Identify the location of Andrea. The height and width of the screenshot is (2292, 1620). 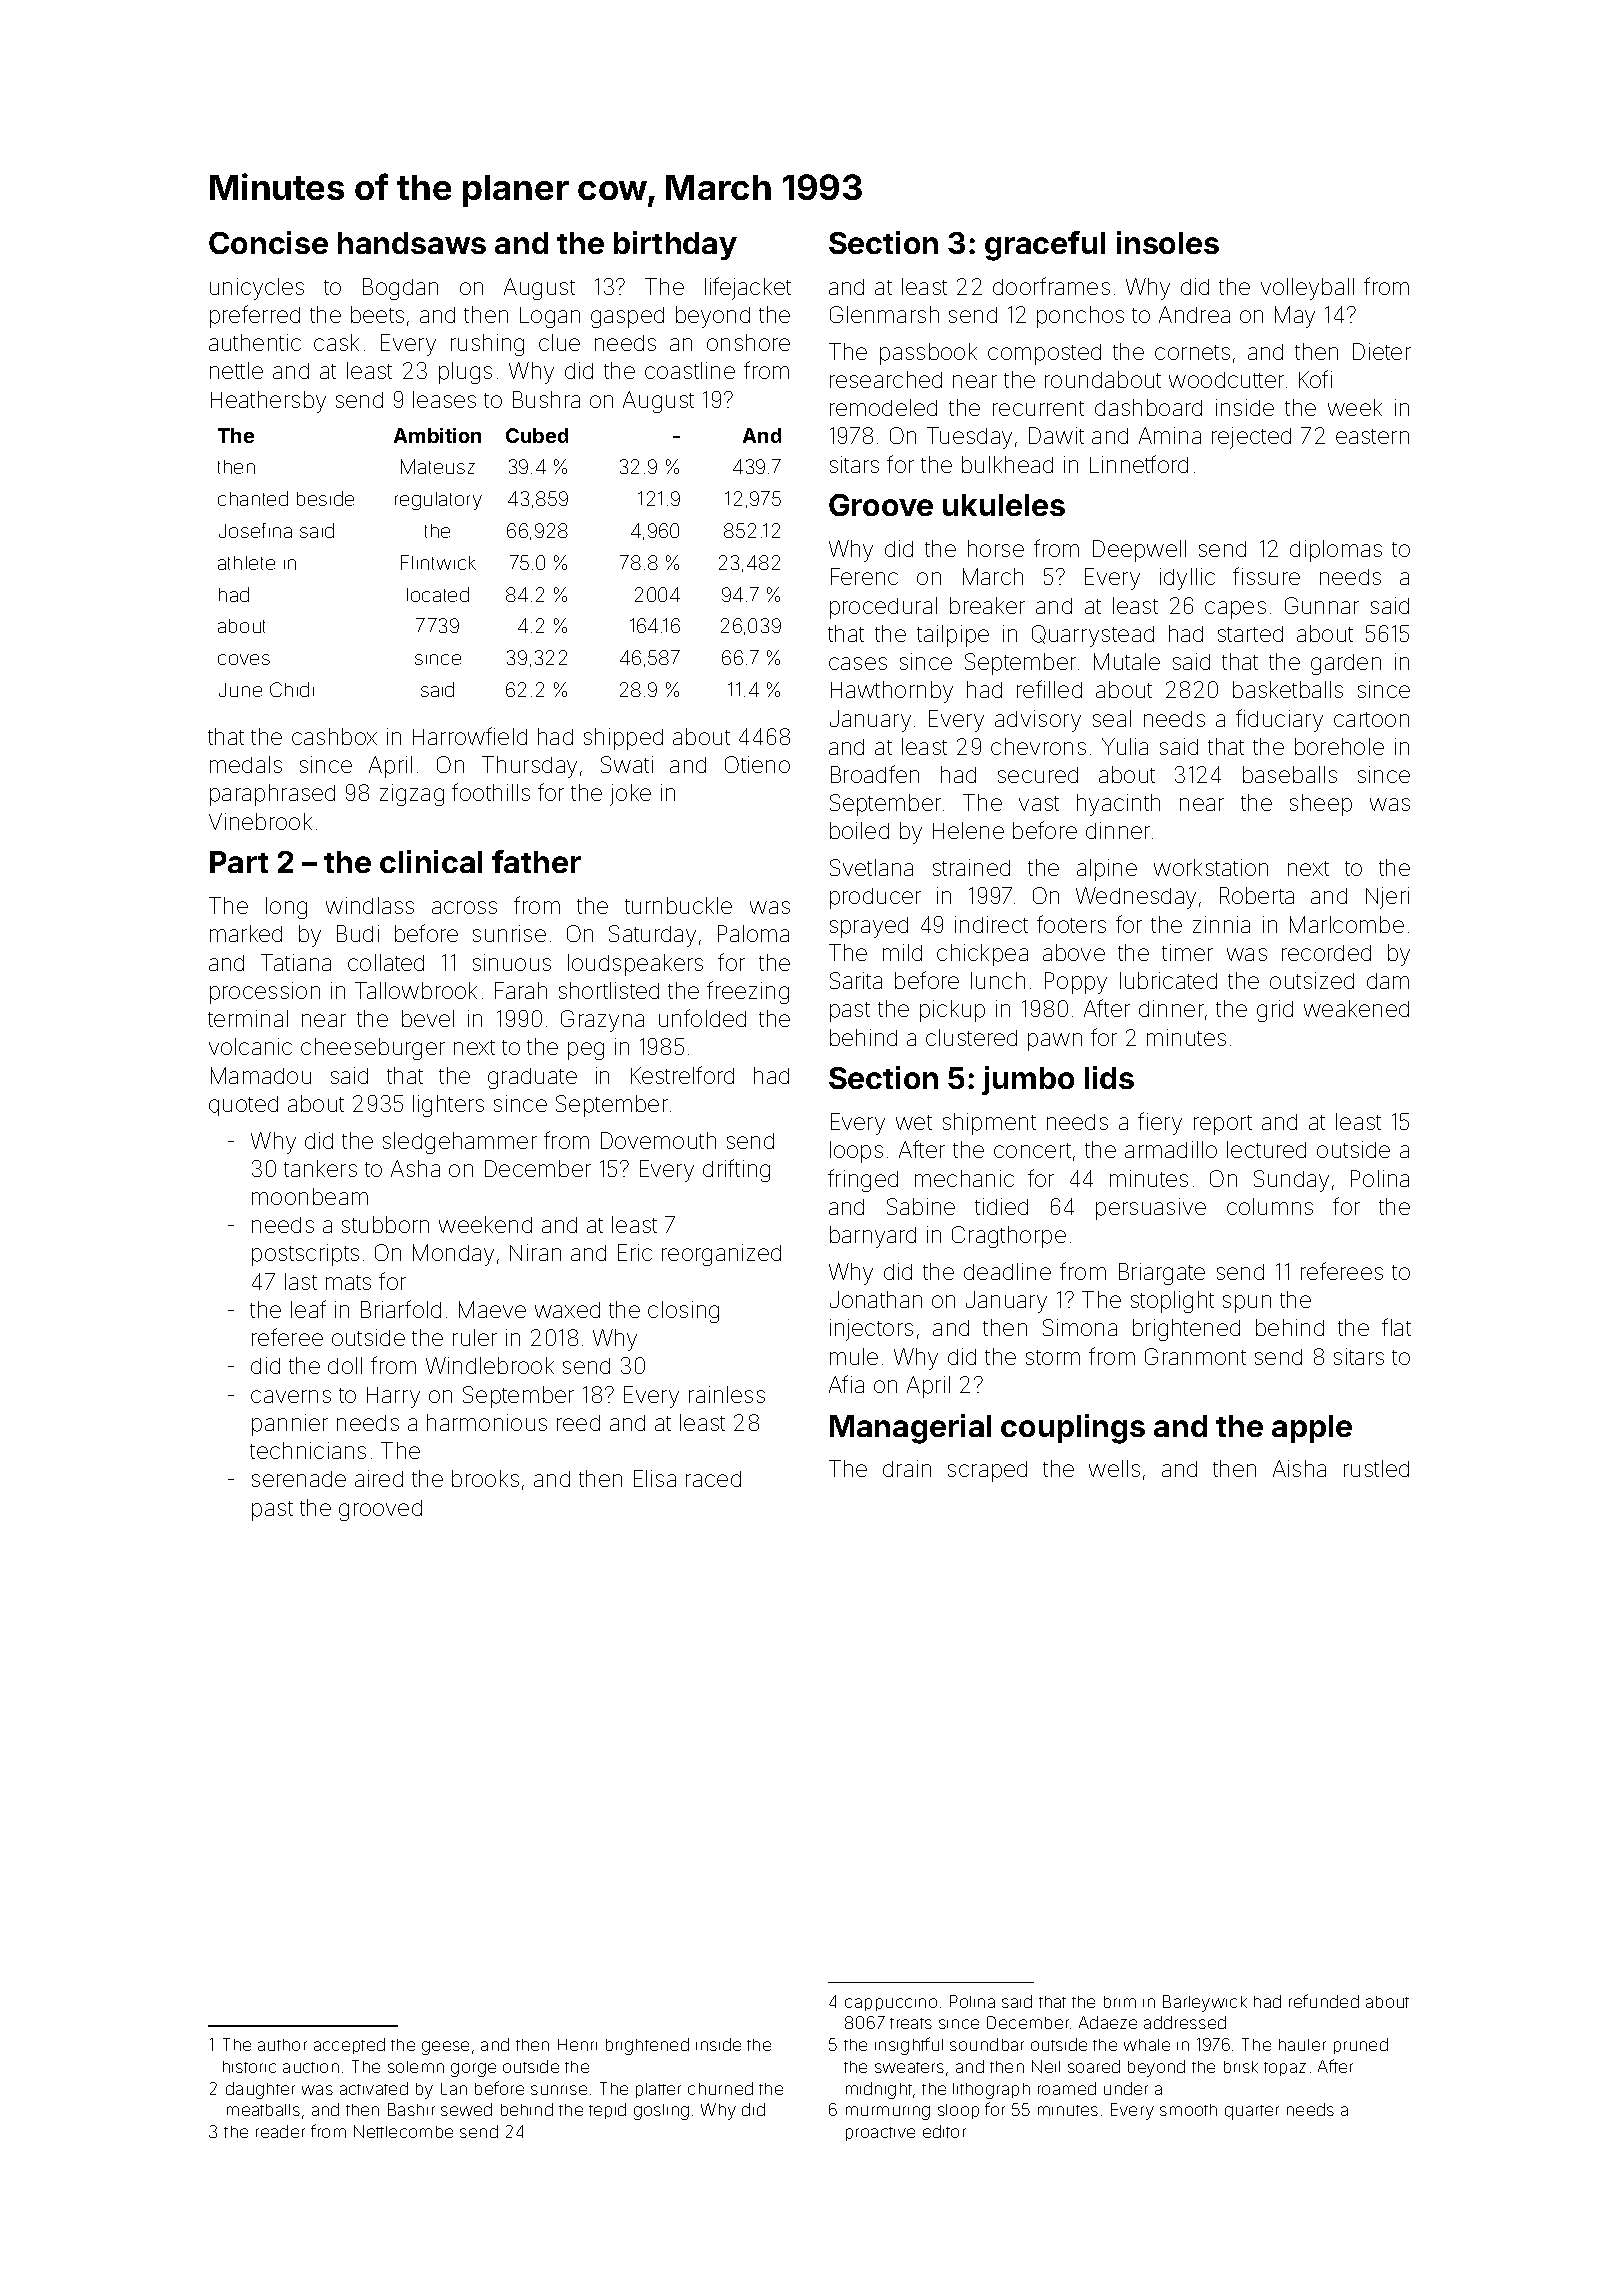
(1194, 314).
